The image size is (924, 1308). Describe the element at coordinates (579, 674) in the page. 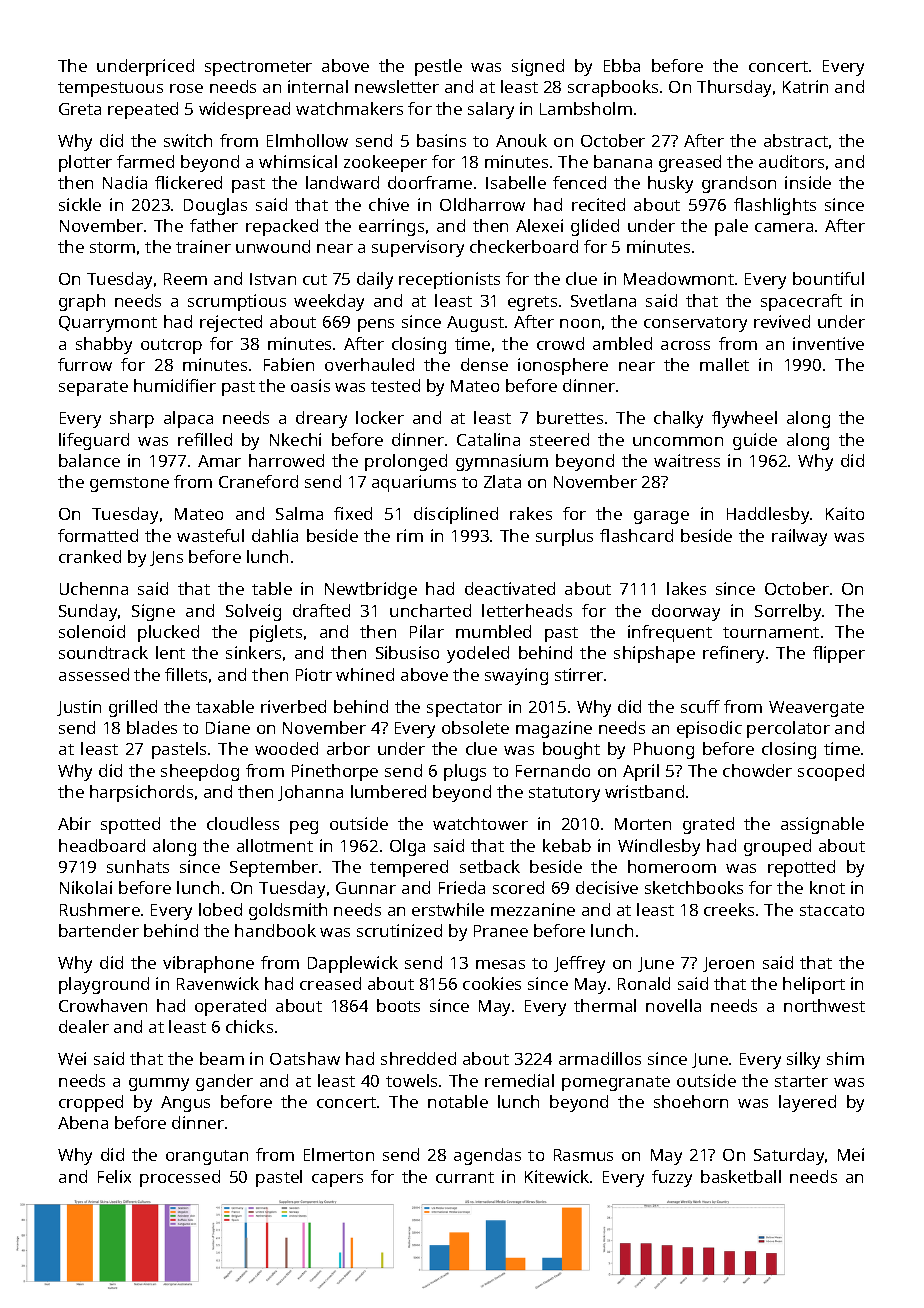

I see `stirrer` at that location.
